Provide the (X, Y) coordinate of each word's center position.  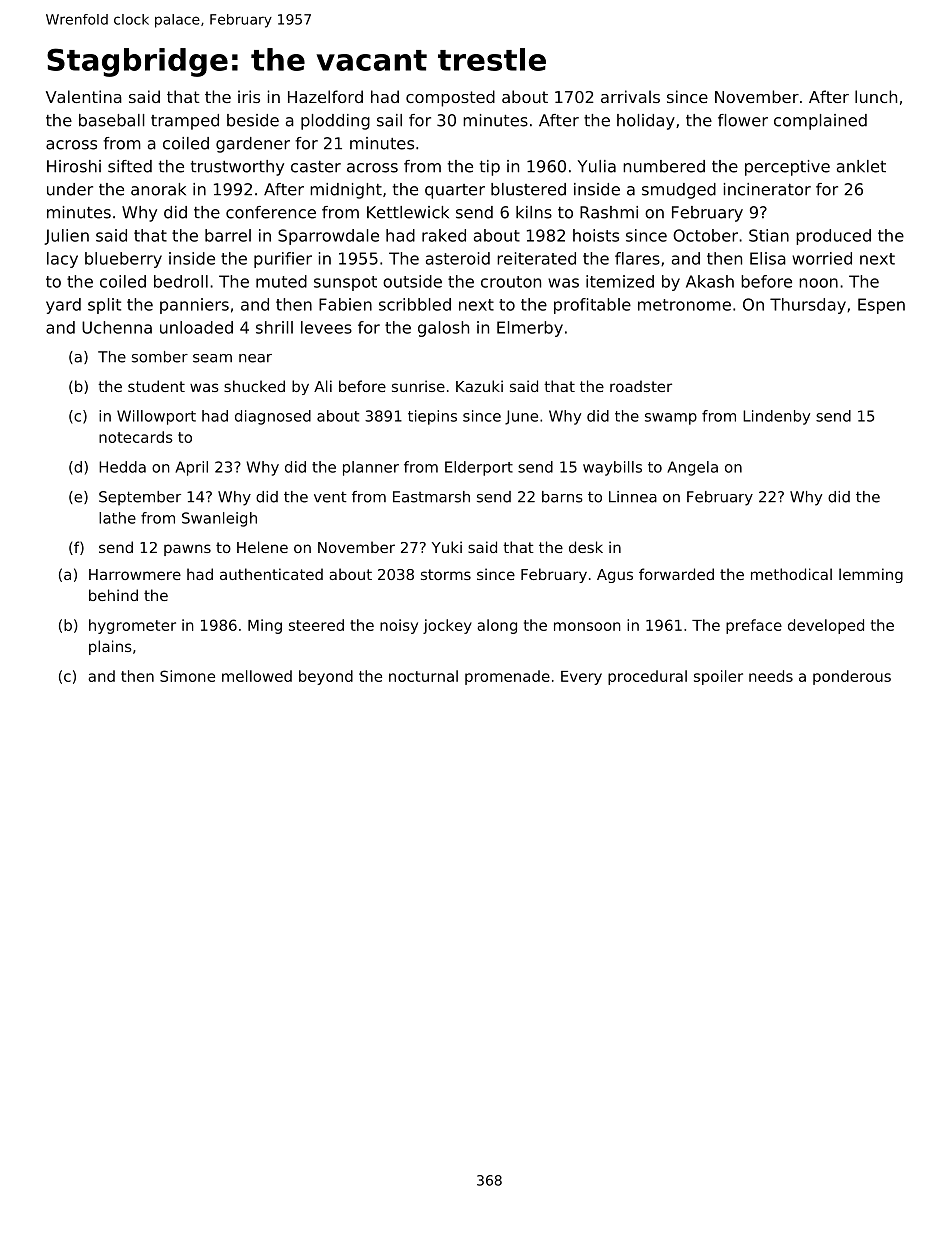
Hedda (122, 467)
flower (743, 120)
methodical (791, 574)
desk (586, 547)
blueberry (123, 260)
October (705, 235)
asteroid (458, 258)
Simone (187, 676)
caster (316, 167)
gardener (253, 145)
